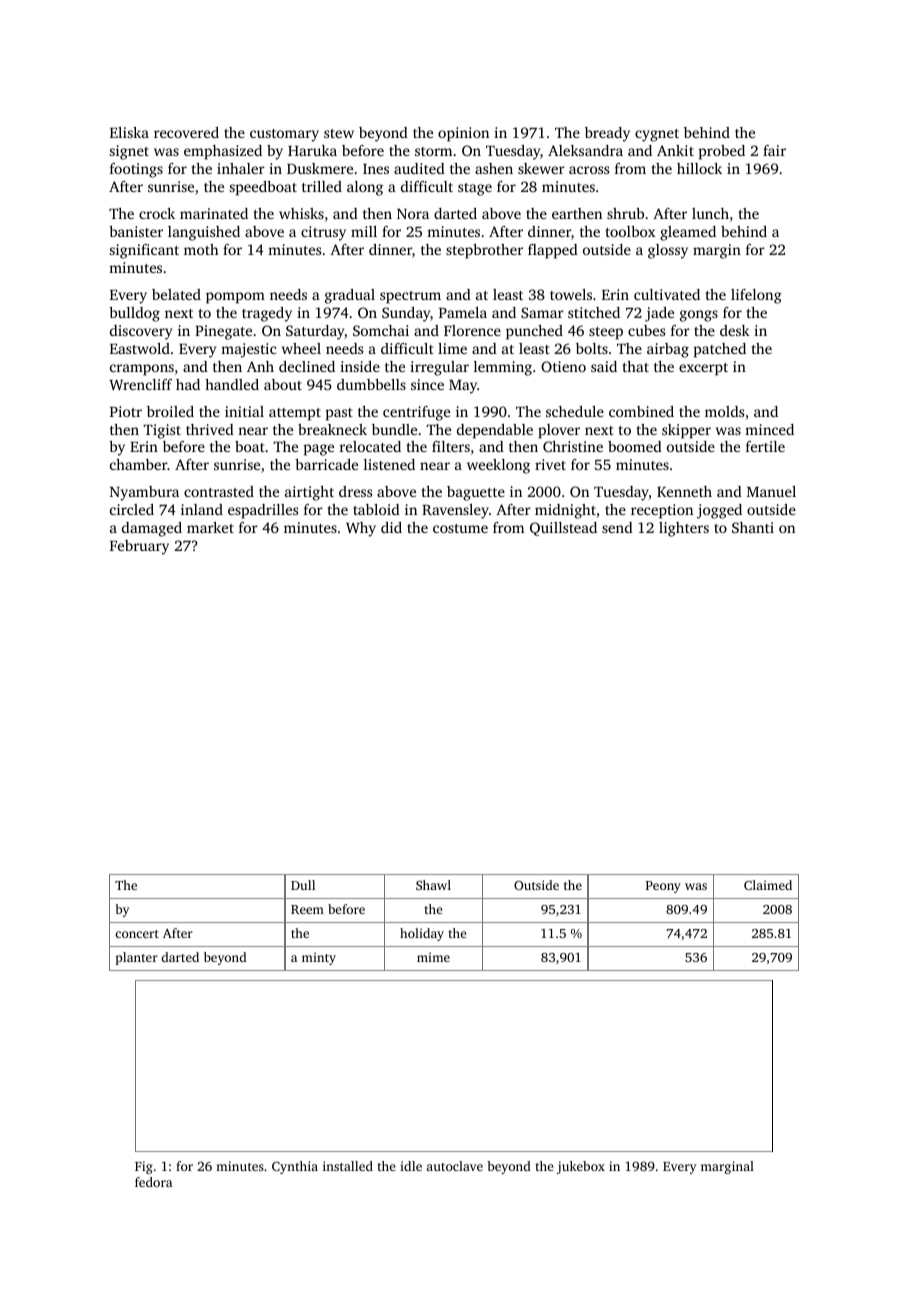 The width and height of the page is (908, 1316). I want to click on autoclave, so click(455, 1166).
